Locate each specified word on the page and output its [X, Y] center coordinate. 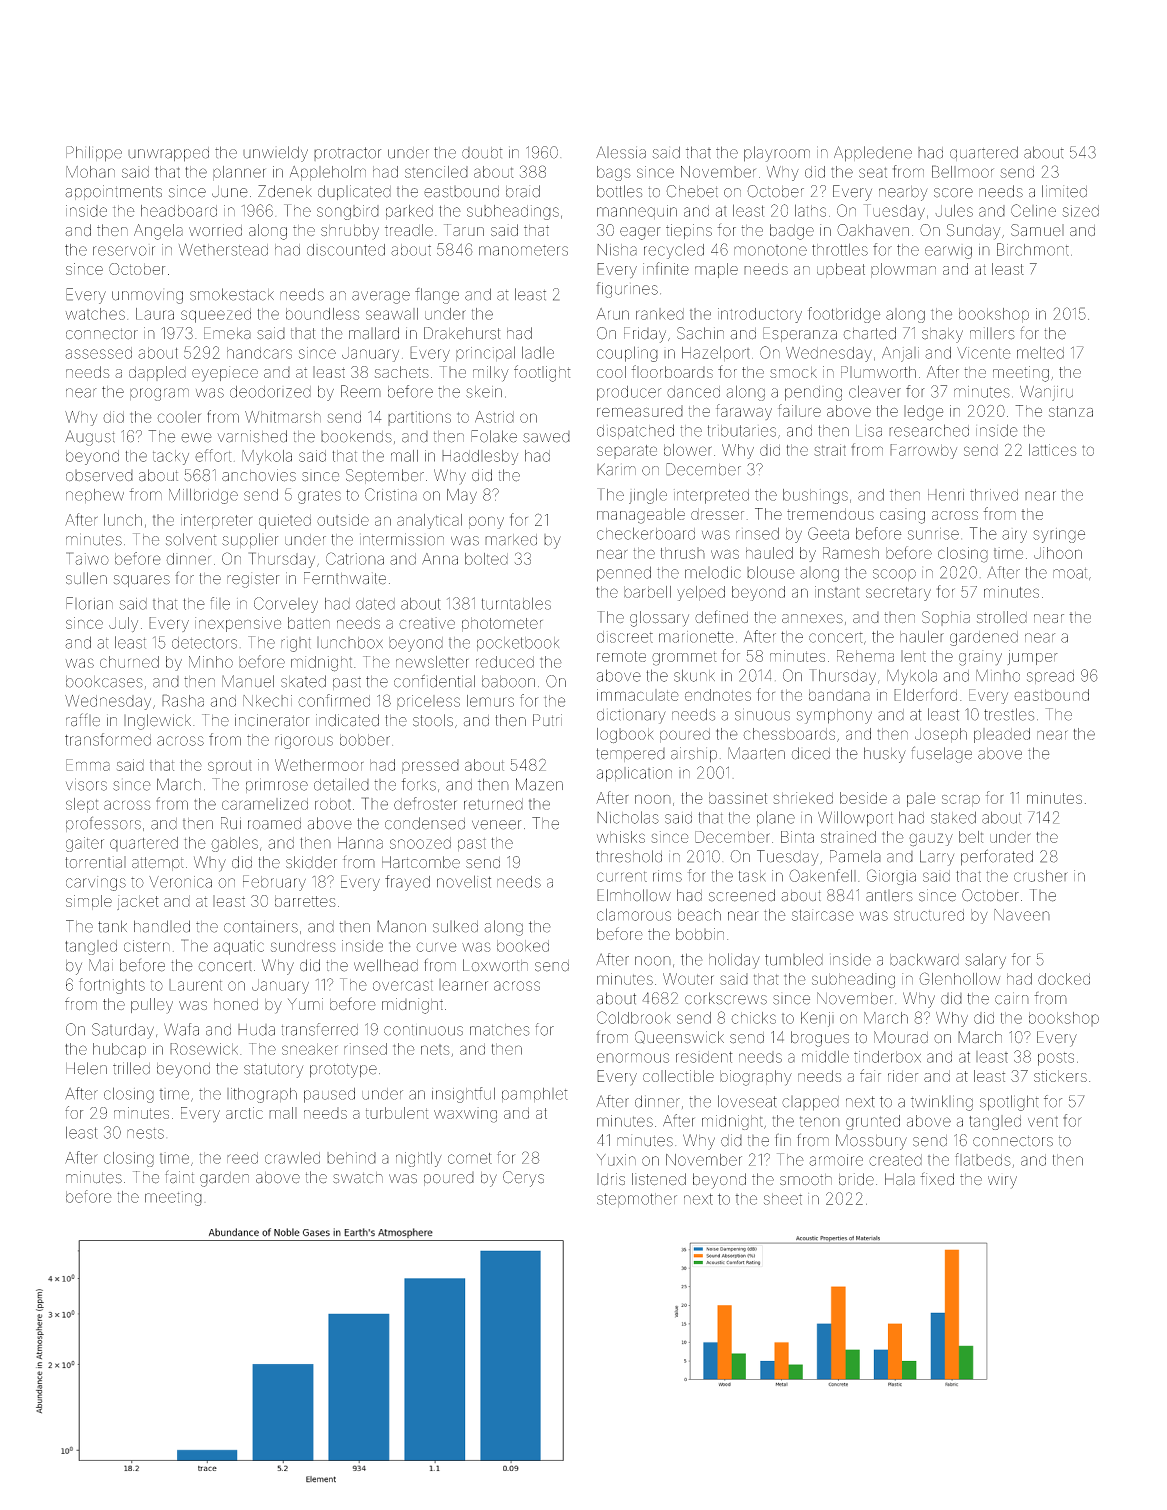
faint [179, 1176]
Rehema [865, 656]
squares [142, 581]
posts [1056, 1059]
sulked [455, 926]
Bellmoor [963, 171]
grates [319, 497]
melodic [713, 572]
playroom [777, 154]
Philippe [94, 154]
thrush [683, 553]
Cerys [523, 1179]
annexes [812, 619]
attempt [158, 864]
